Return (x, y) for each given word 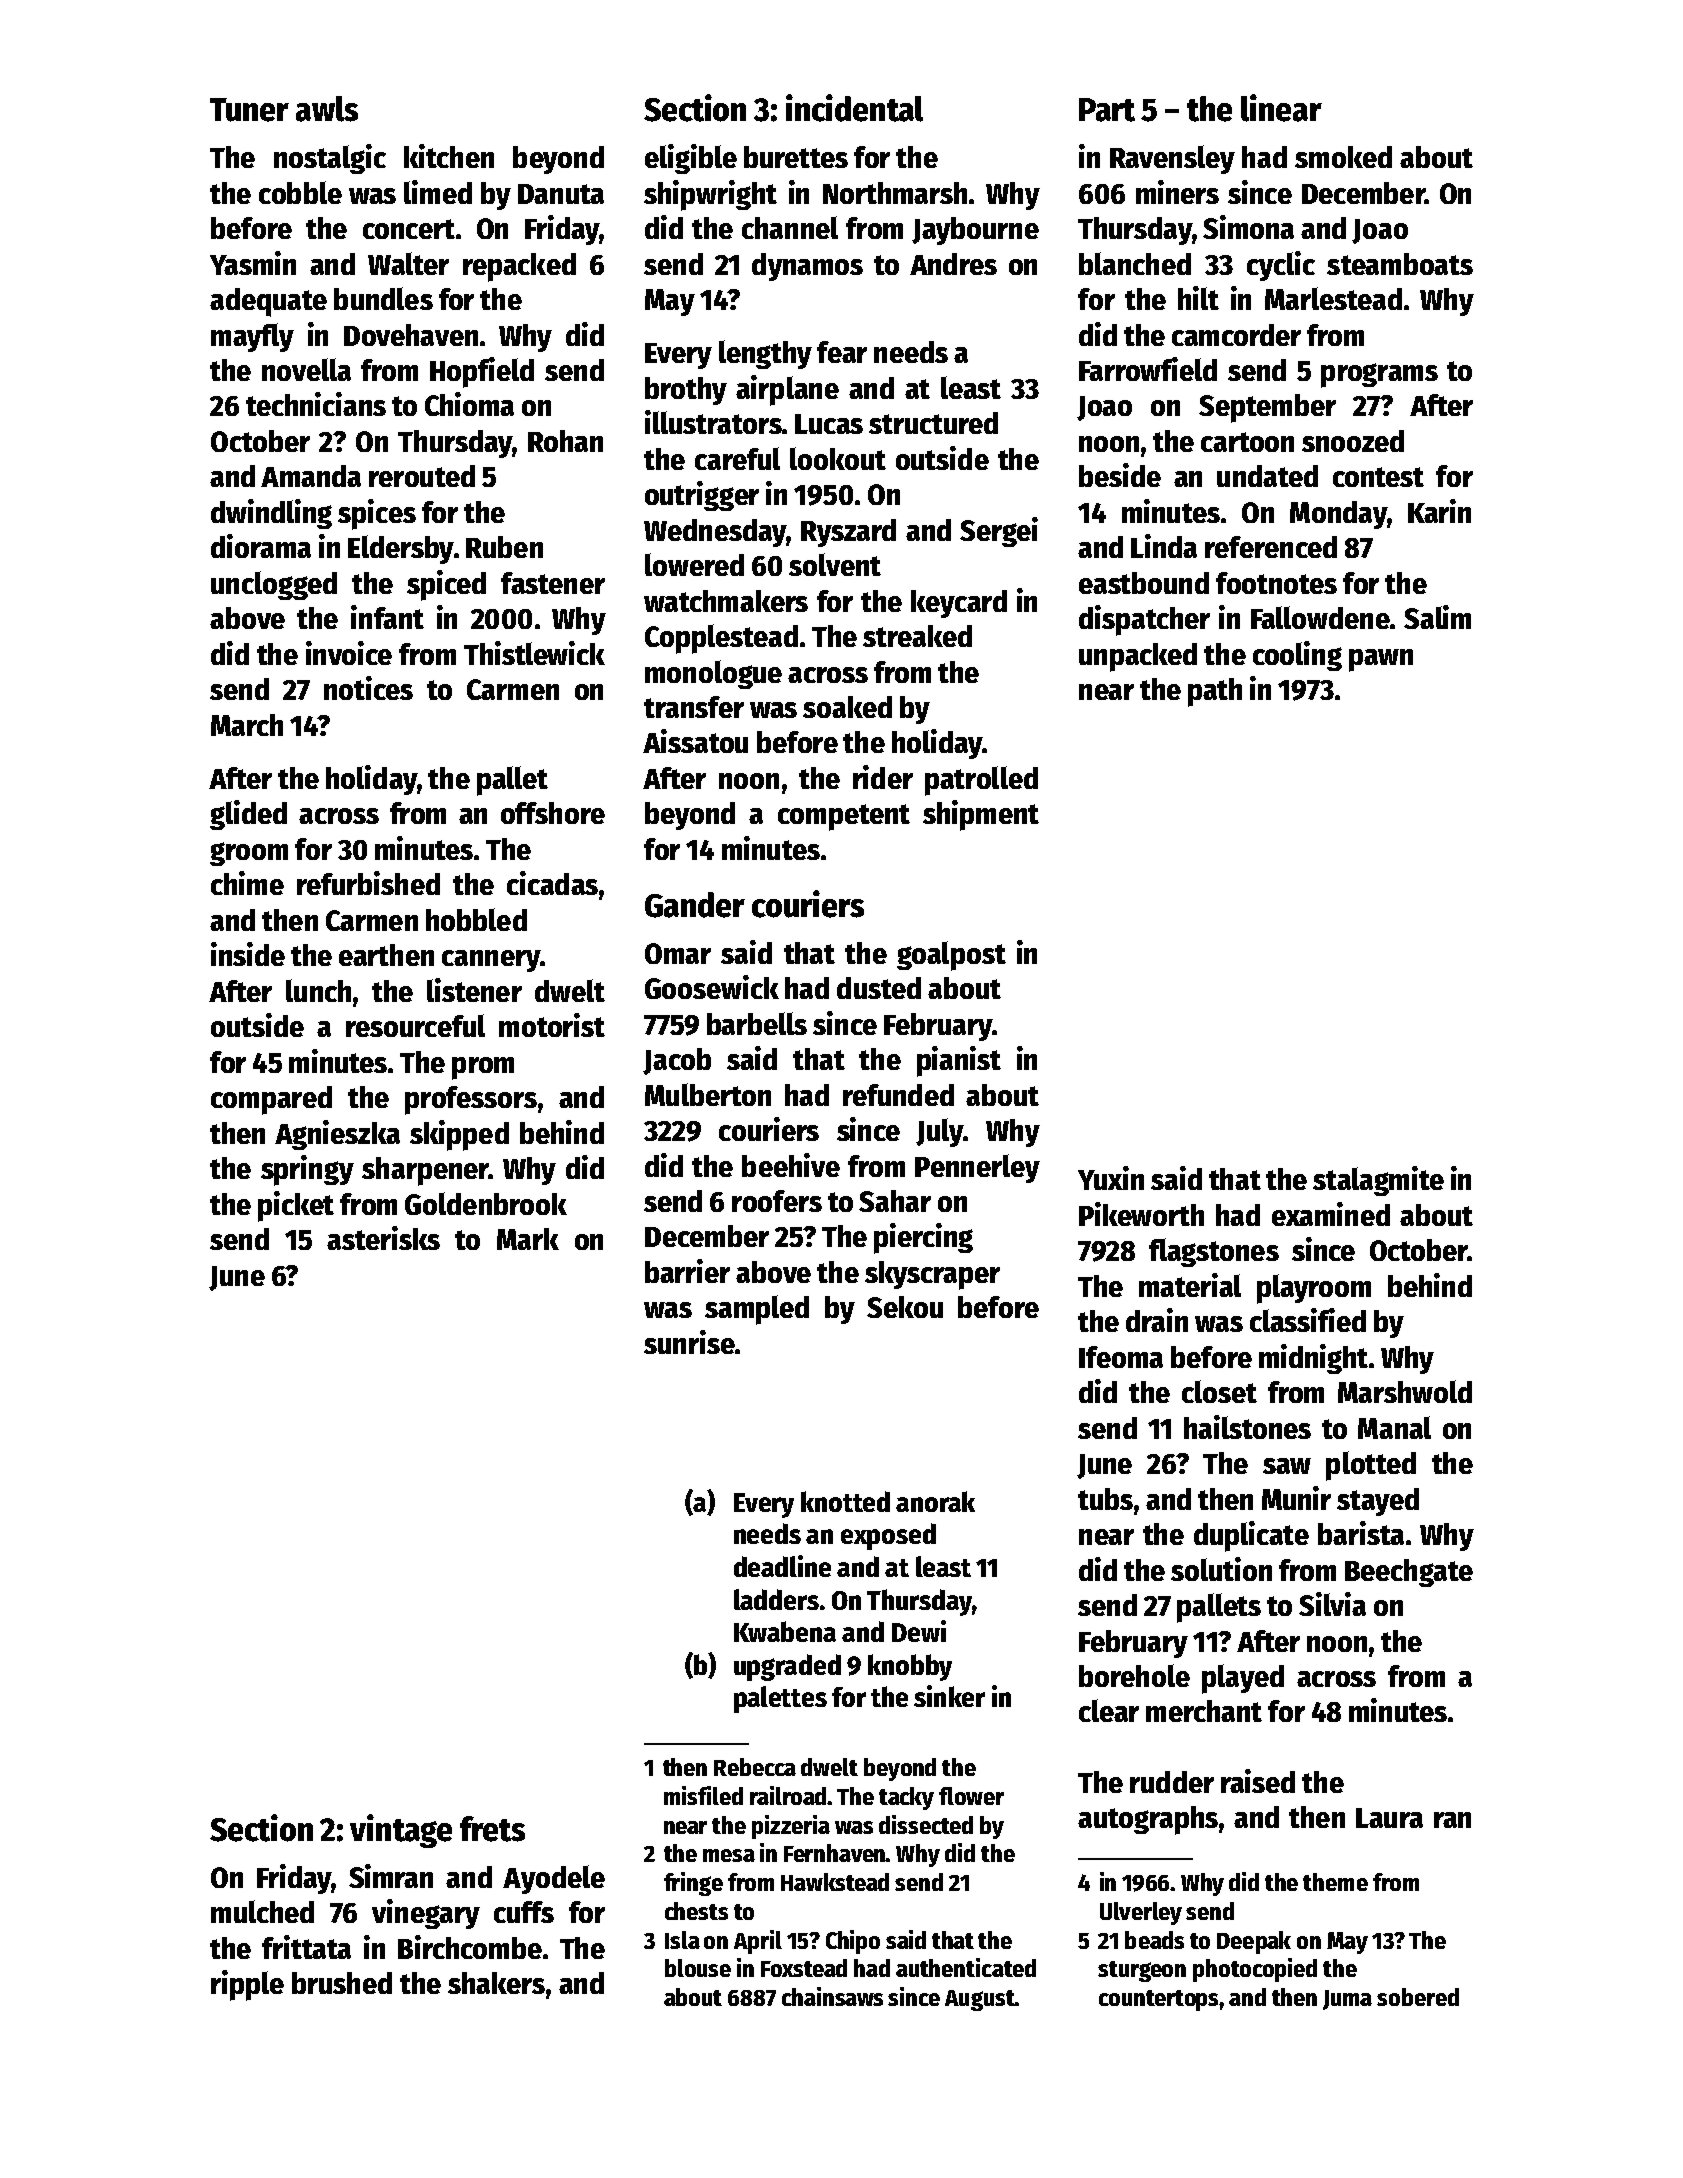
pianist (959, 1061)
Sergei (999, 532)
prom (483, 1068)
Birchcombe (470, 1947)
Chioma (469, 404)
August (980, 2000)
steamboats (1400, 264)
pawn (1381, 660)
